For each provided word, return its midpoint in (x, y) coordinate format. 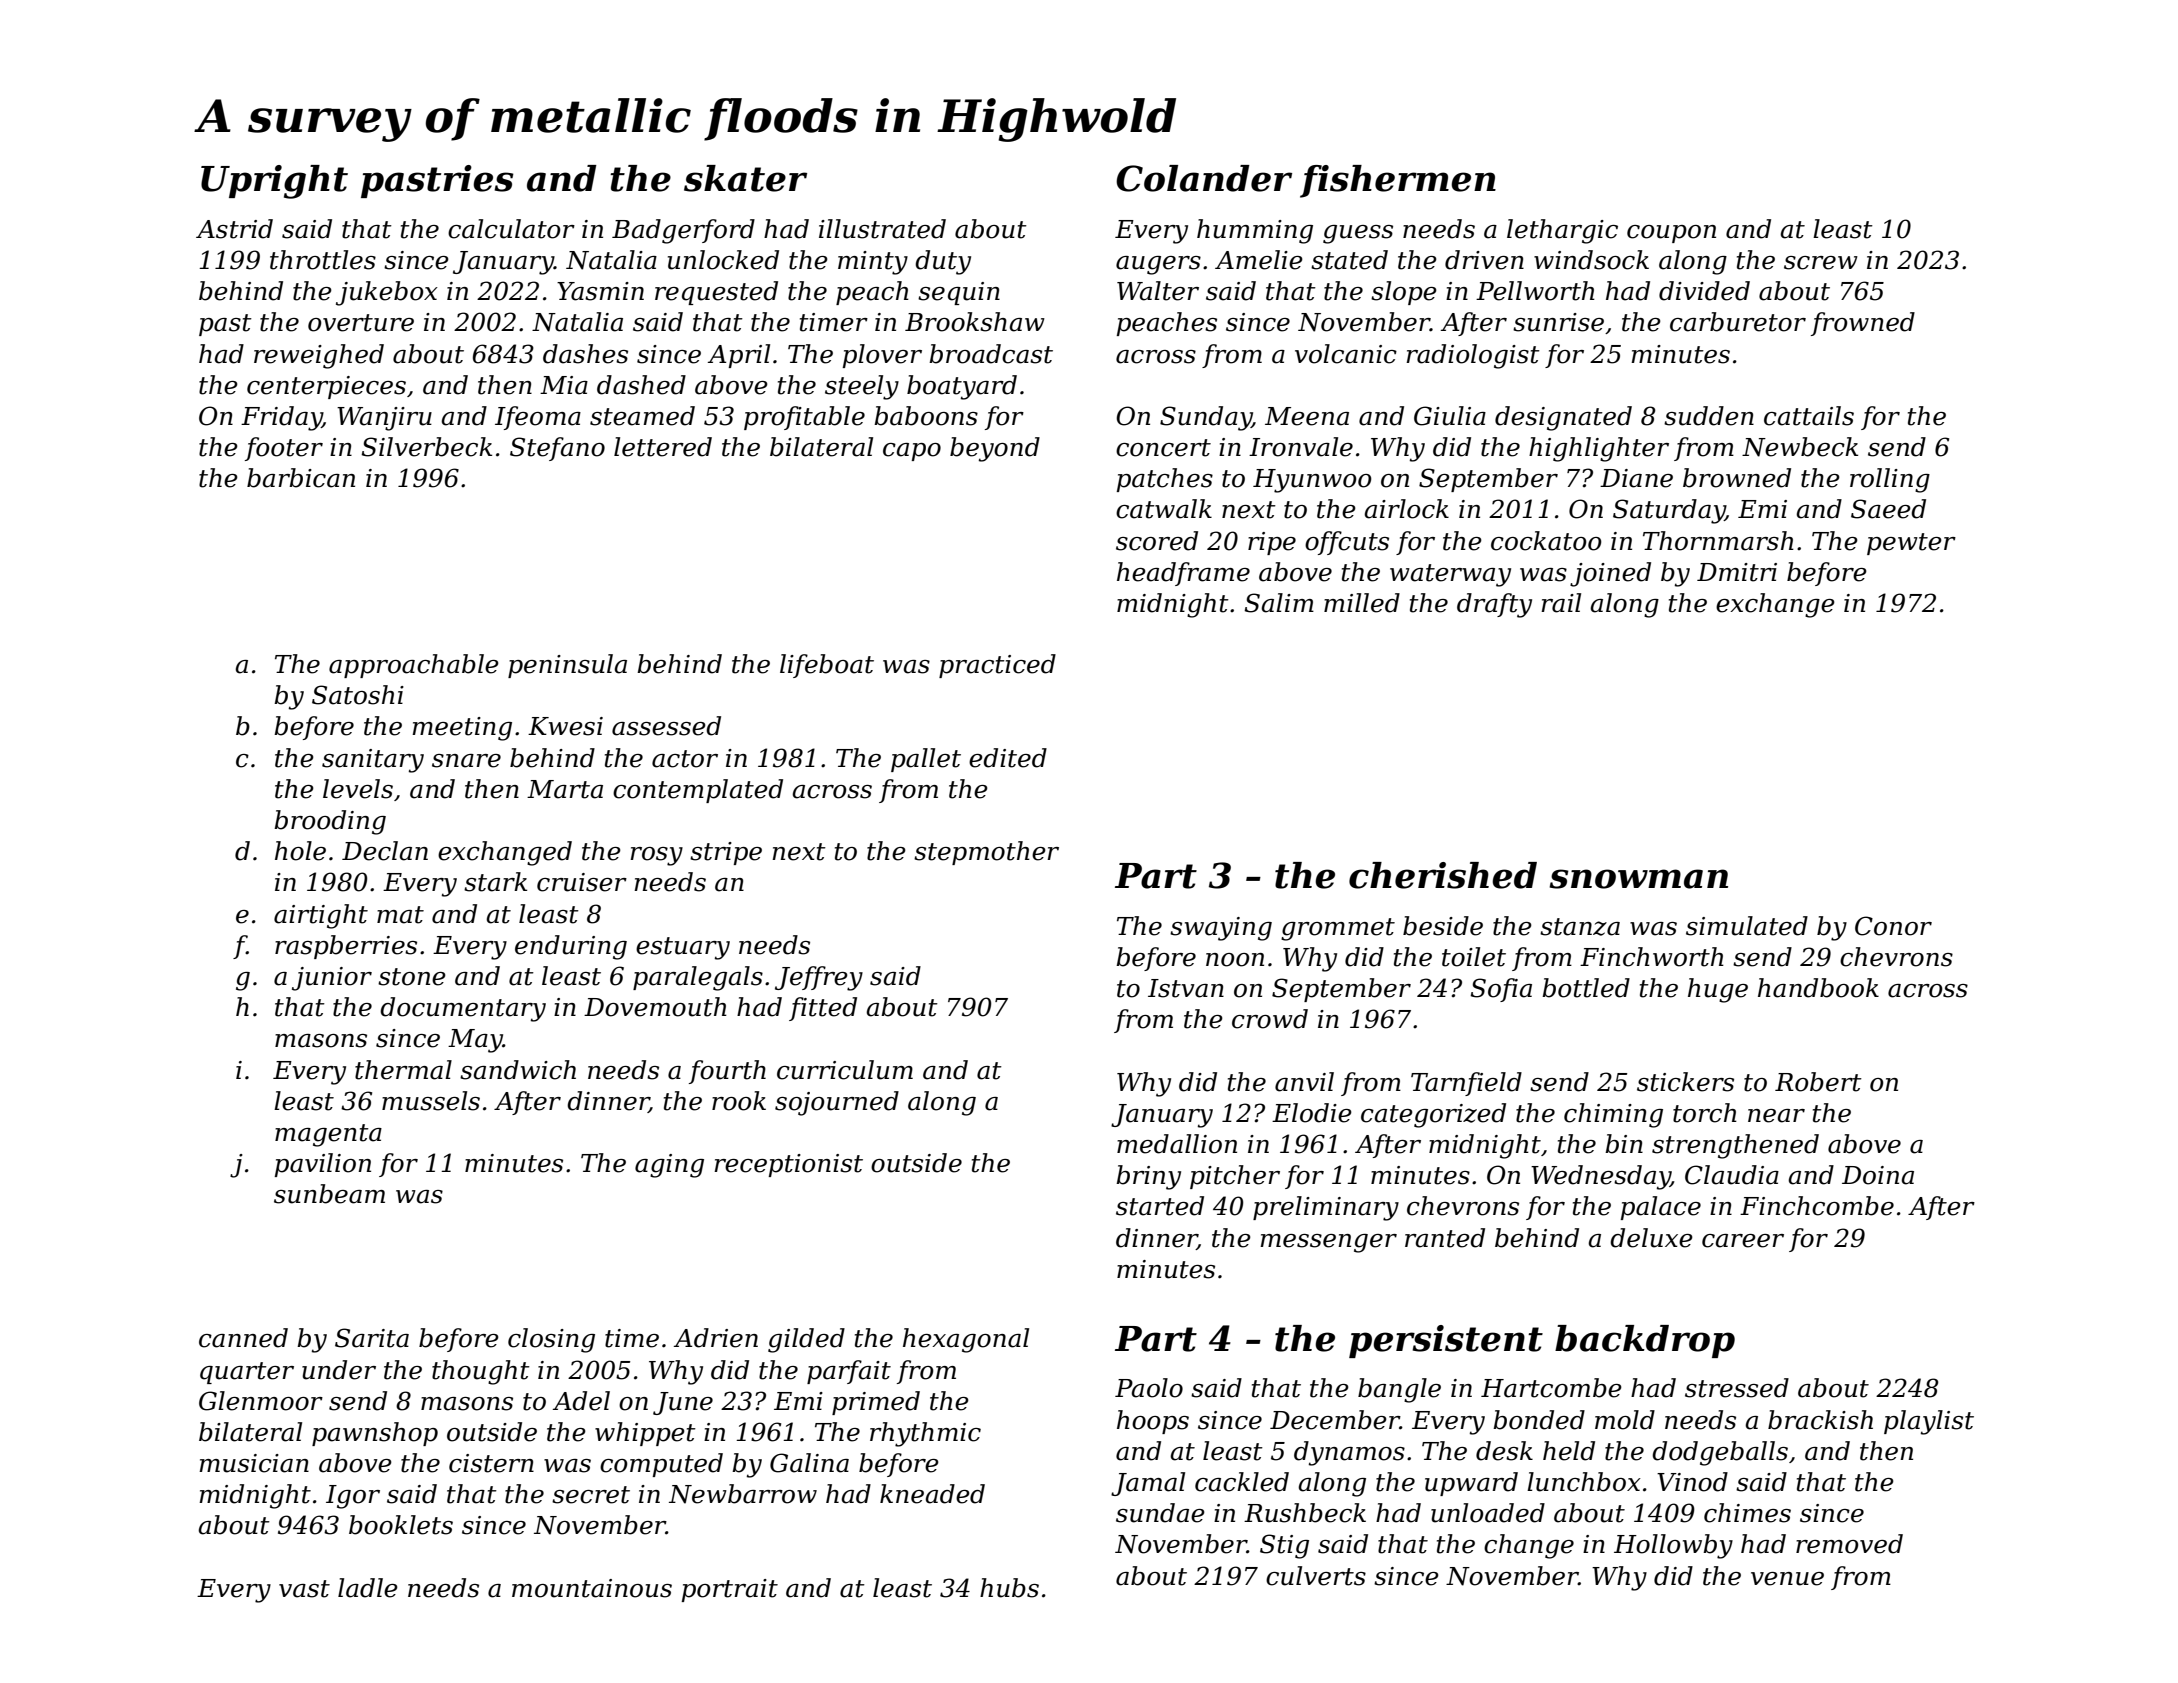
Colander (1204, 178)
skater (745, 178)
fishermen (1398, 181)
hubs (1009, 1588)
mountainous (592, 1588)
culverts (1316, 1576)
